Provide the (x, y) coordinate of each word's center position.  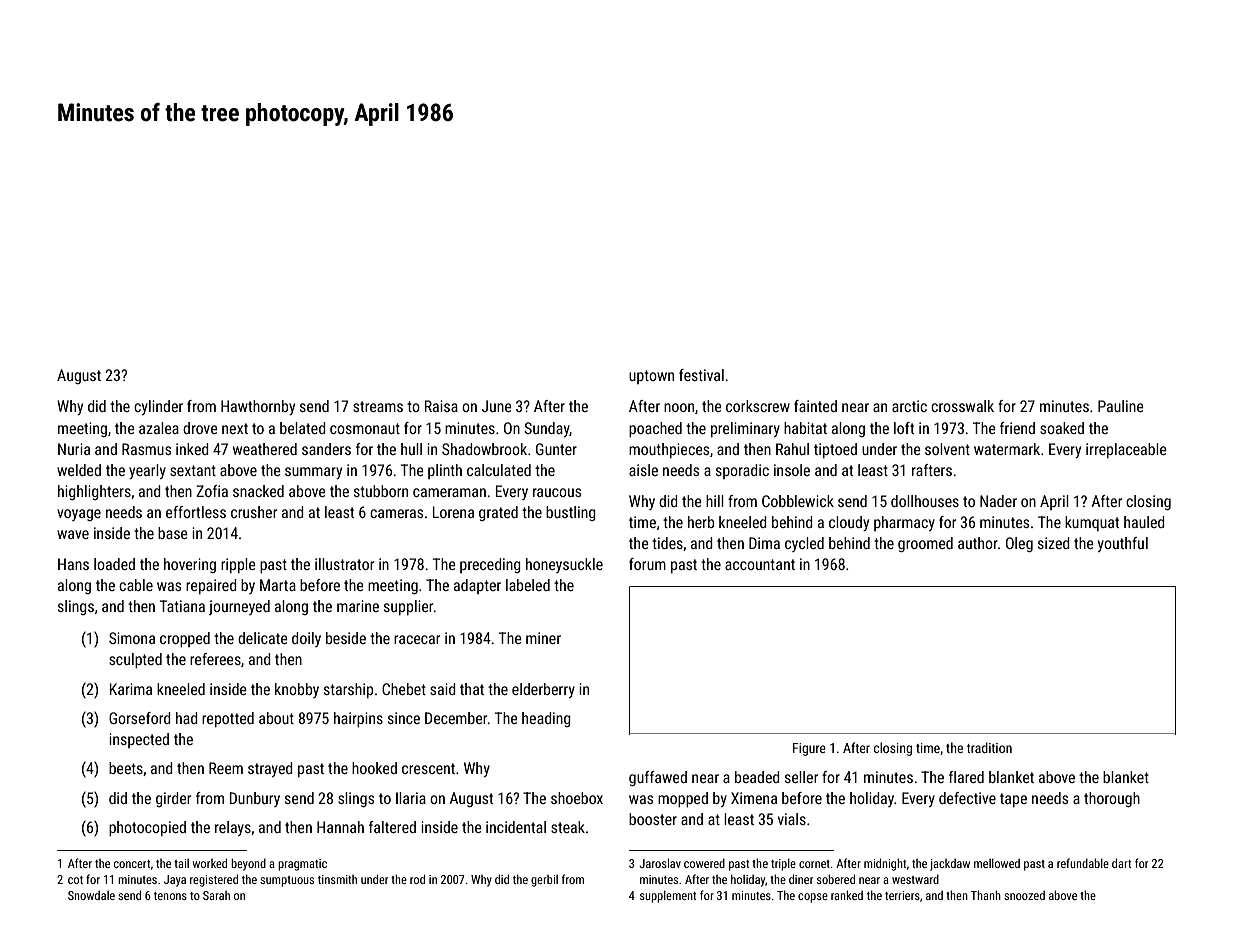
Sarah (216, 895)
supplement (668, 896)
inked (192, 449)
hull (411, 449)
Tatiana (182, 606)
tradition (989, 747)
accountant (760, 564)
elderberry (543, 690)
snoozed (1024, 895)
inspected (139, 740)
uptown (651, 377)
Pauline (1121, 406)
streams (378, 406)
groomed (925, 544)
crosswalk (962, 406)
